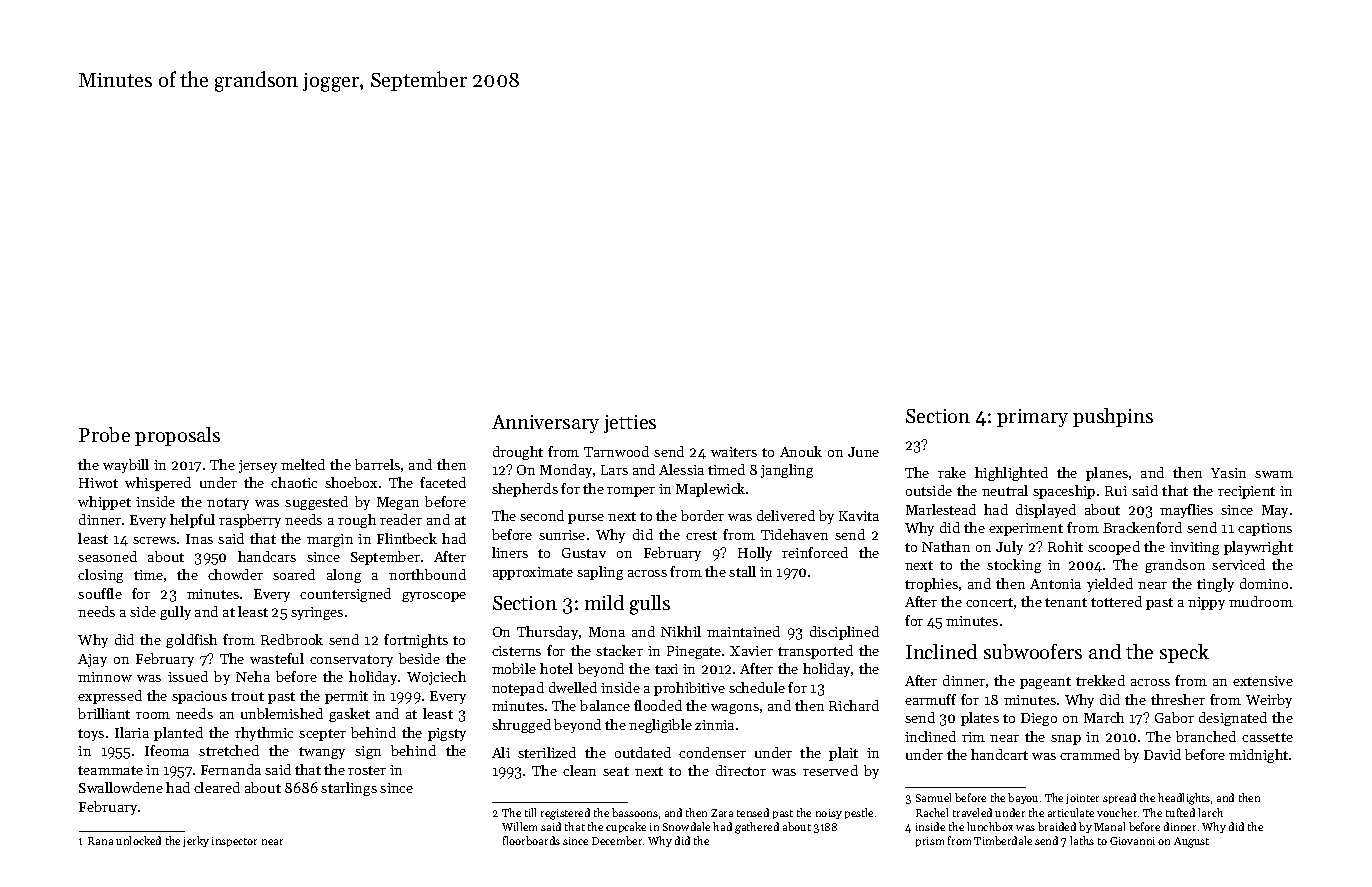 The image size is (1372, 887). Describe the element at coordinates (377, 464) in the screenshot. I see `barrels` at that location.
